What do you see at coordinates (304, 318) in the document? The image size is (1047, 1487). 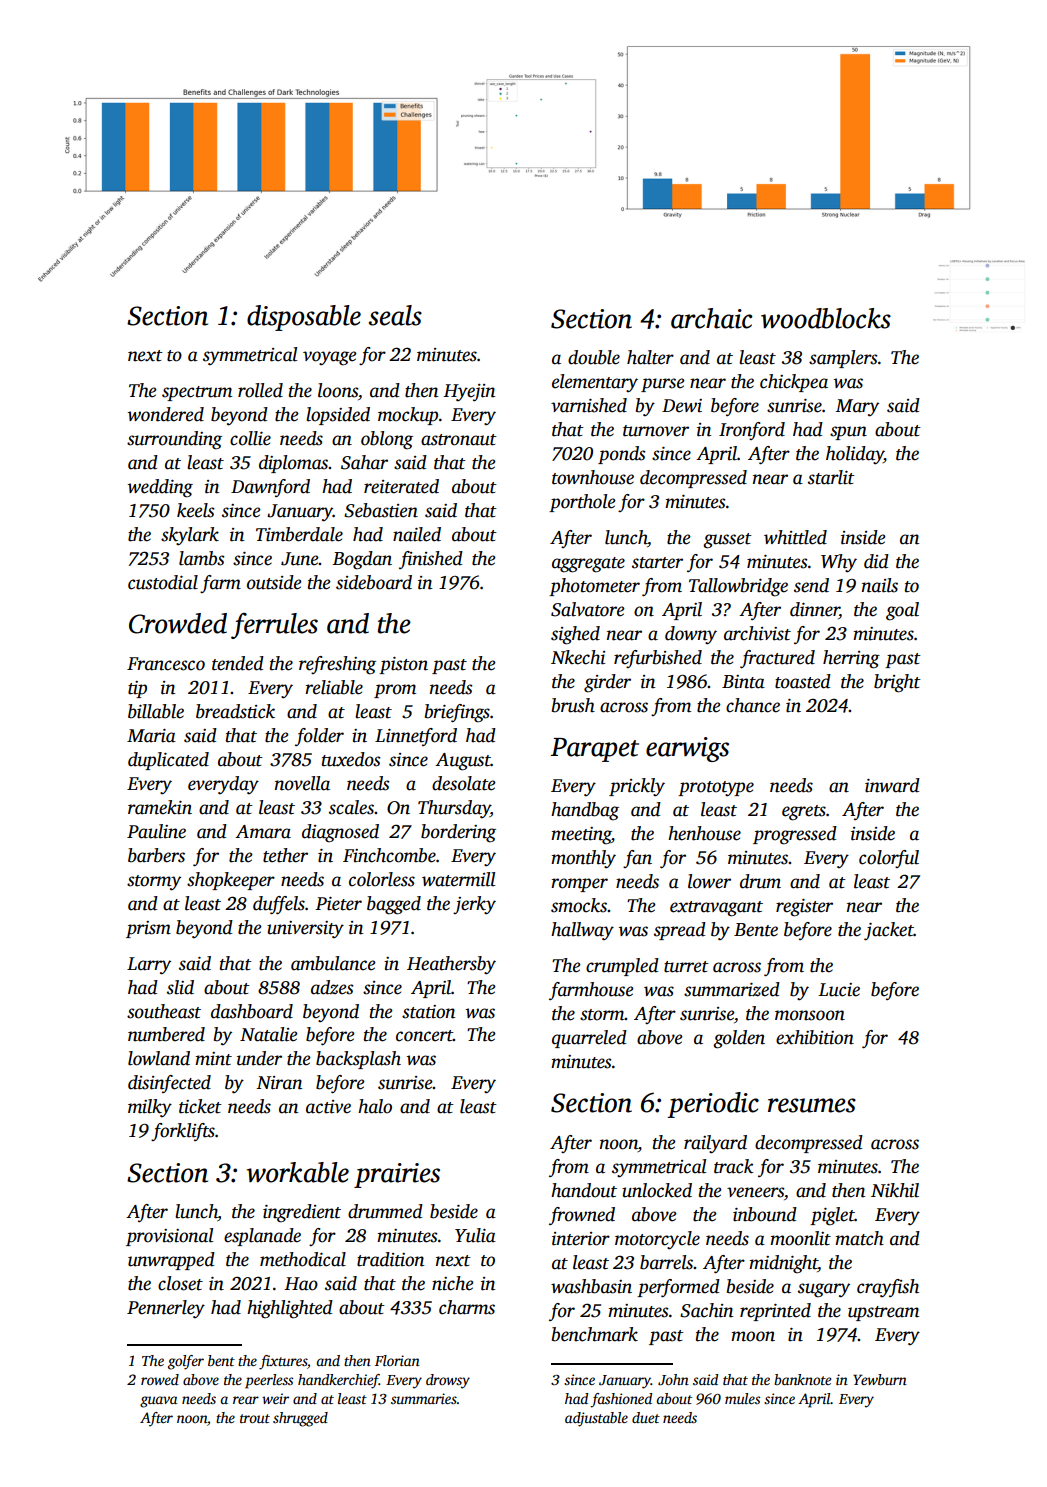 I see `disposable` at bounding box center [304, 318].
